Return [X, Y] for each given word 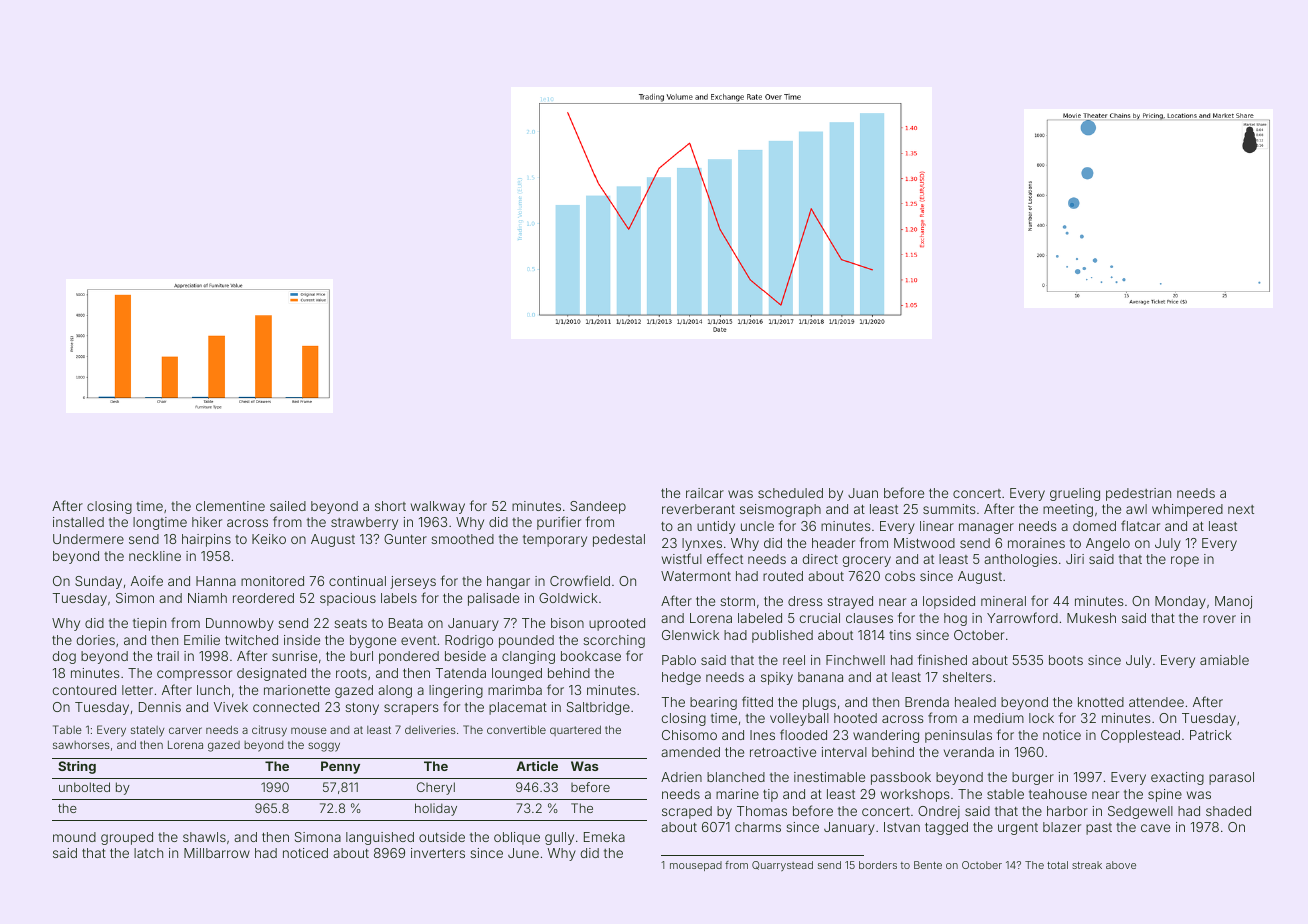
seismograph [780, 510]
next [1241, 509]
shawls [204, 837]
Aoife [147, 580]
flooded [803, 734]
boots [1066, 660]
